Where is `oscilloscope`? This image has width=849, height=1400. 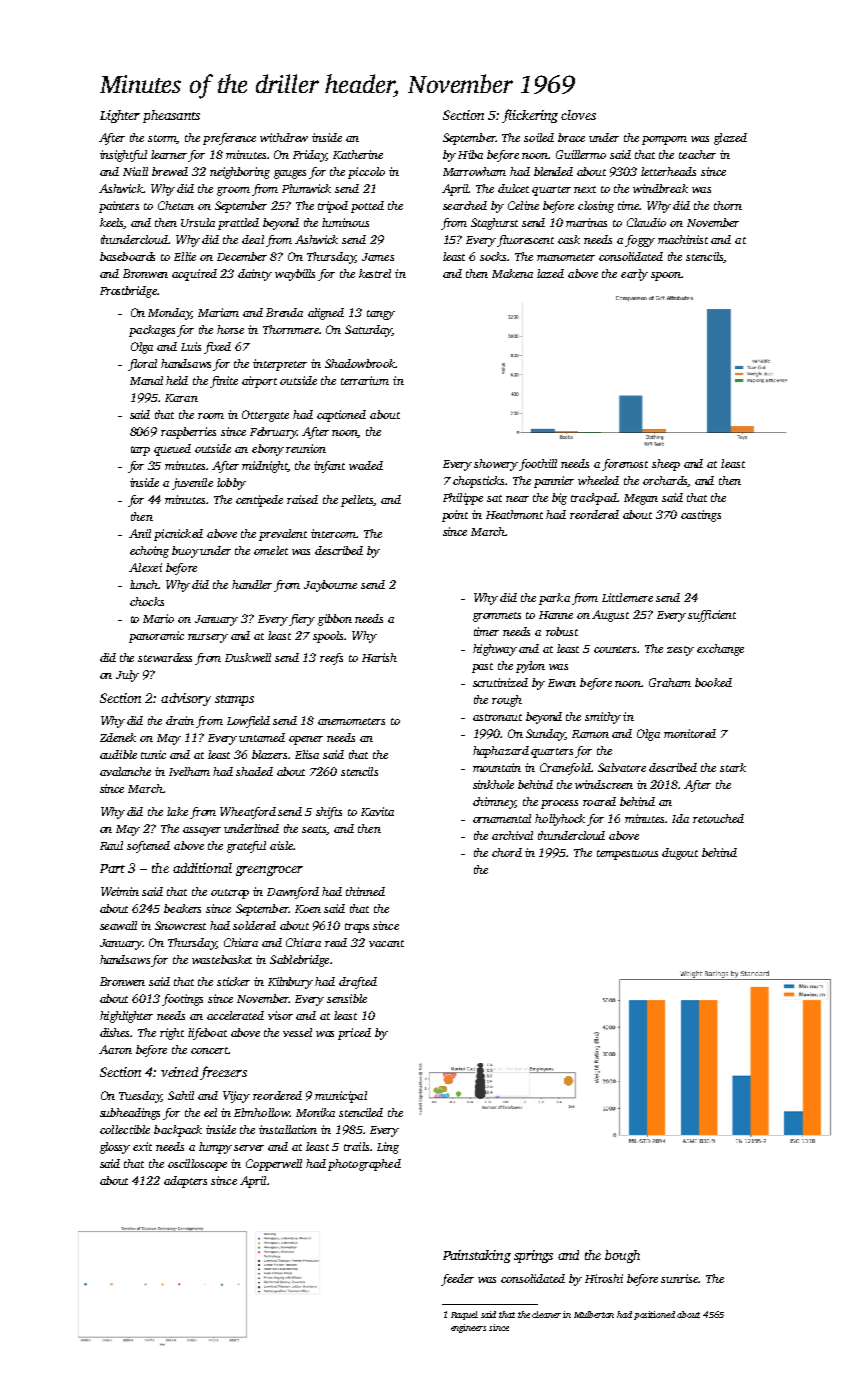
oscilloscope is located at coordinates (197, 1165).
